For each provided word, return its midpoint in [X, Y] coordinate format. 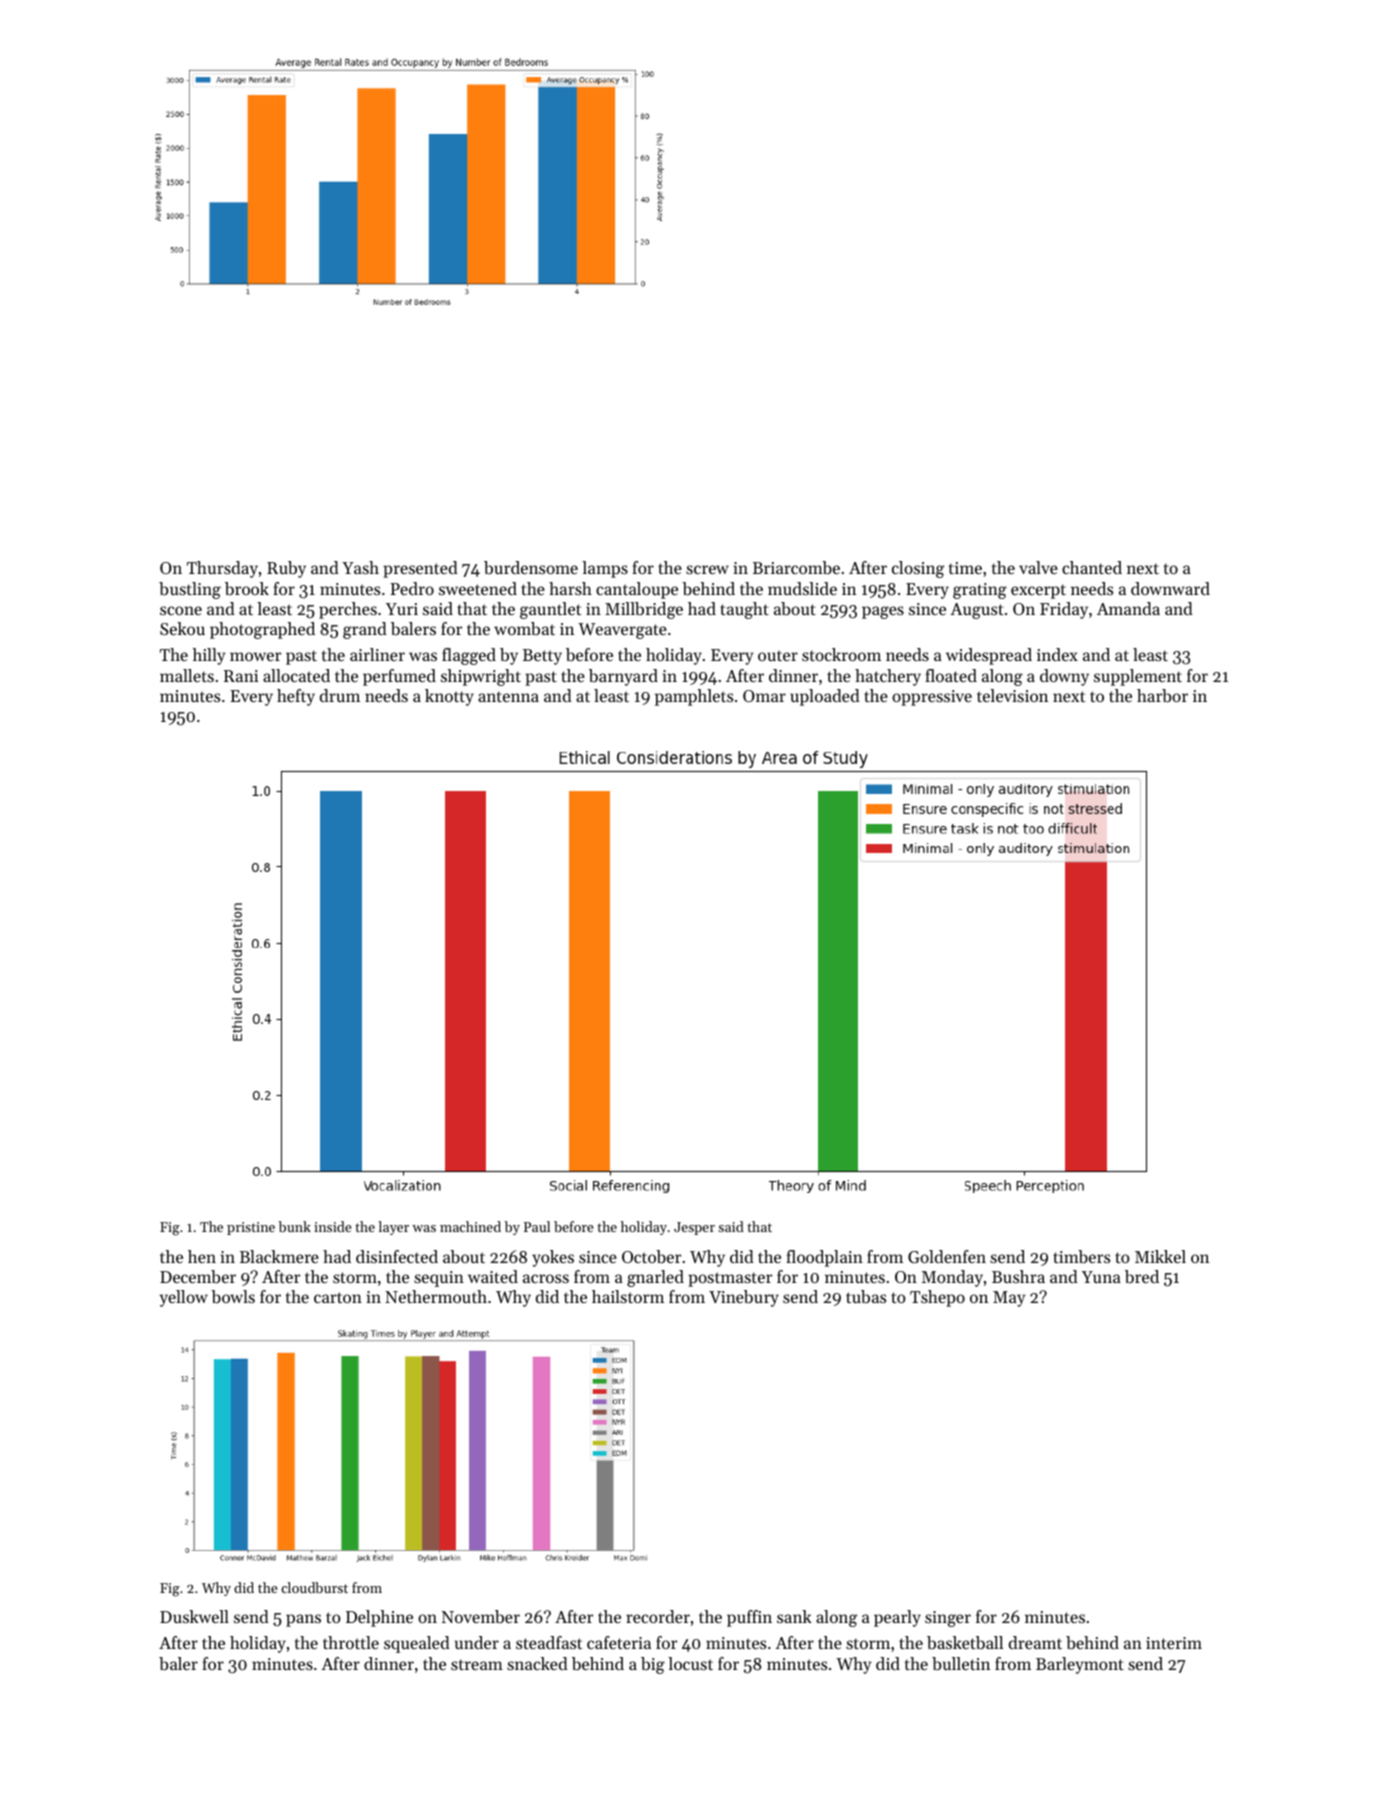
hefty [296, 697]
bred [1142, 1276]
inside [333, 1226]
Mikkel [1160, 1256]
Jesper [694, 1228]
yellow [183, 1298]
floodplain [824, 1258]
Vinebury [744, 1298]
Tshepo [937, 1298]
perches [348, 610]
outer [778, 655]
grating [980, 591]
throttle [351, 1642]
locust [690, 1663]
